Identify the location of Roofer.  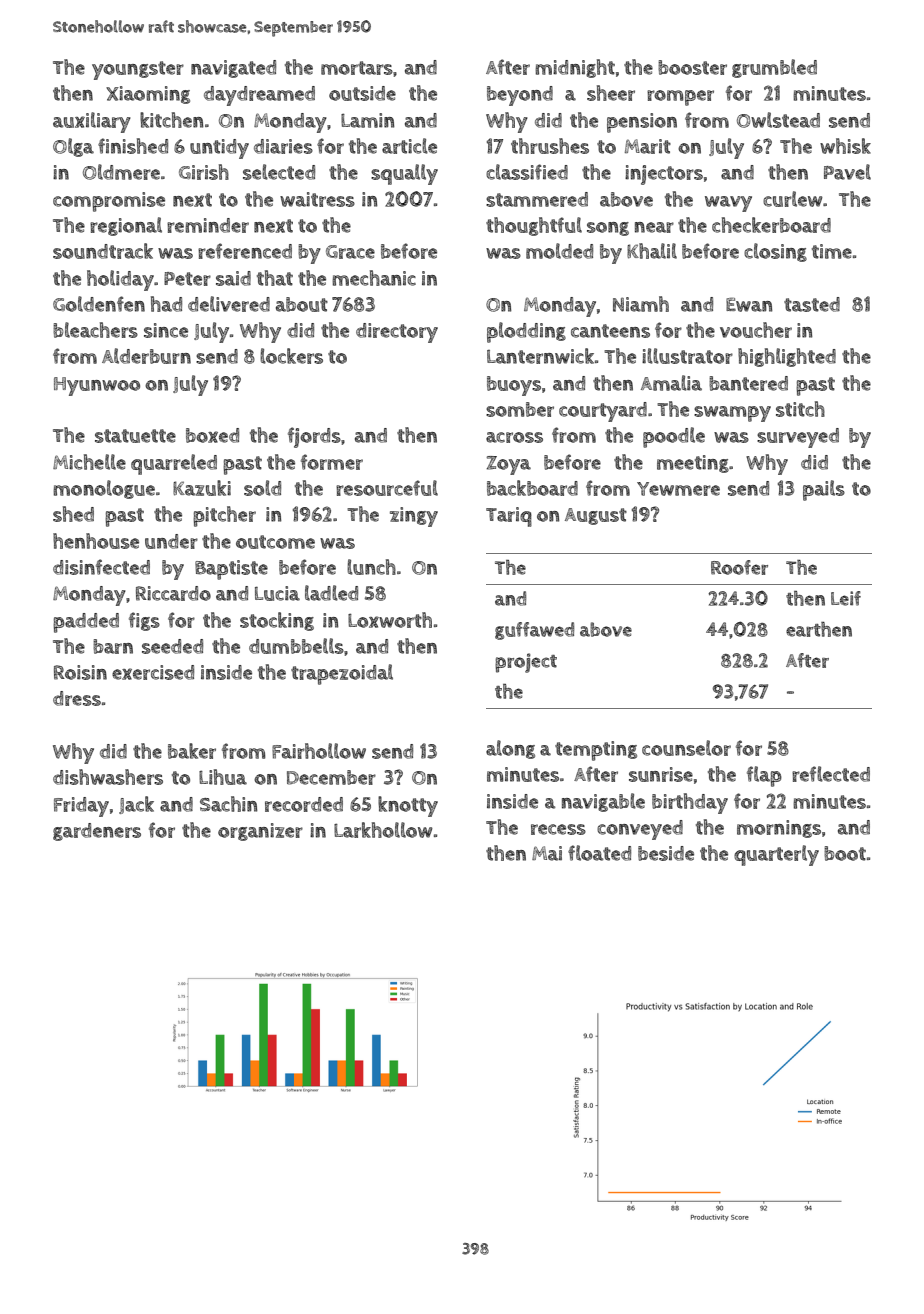
(739, 567).
